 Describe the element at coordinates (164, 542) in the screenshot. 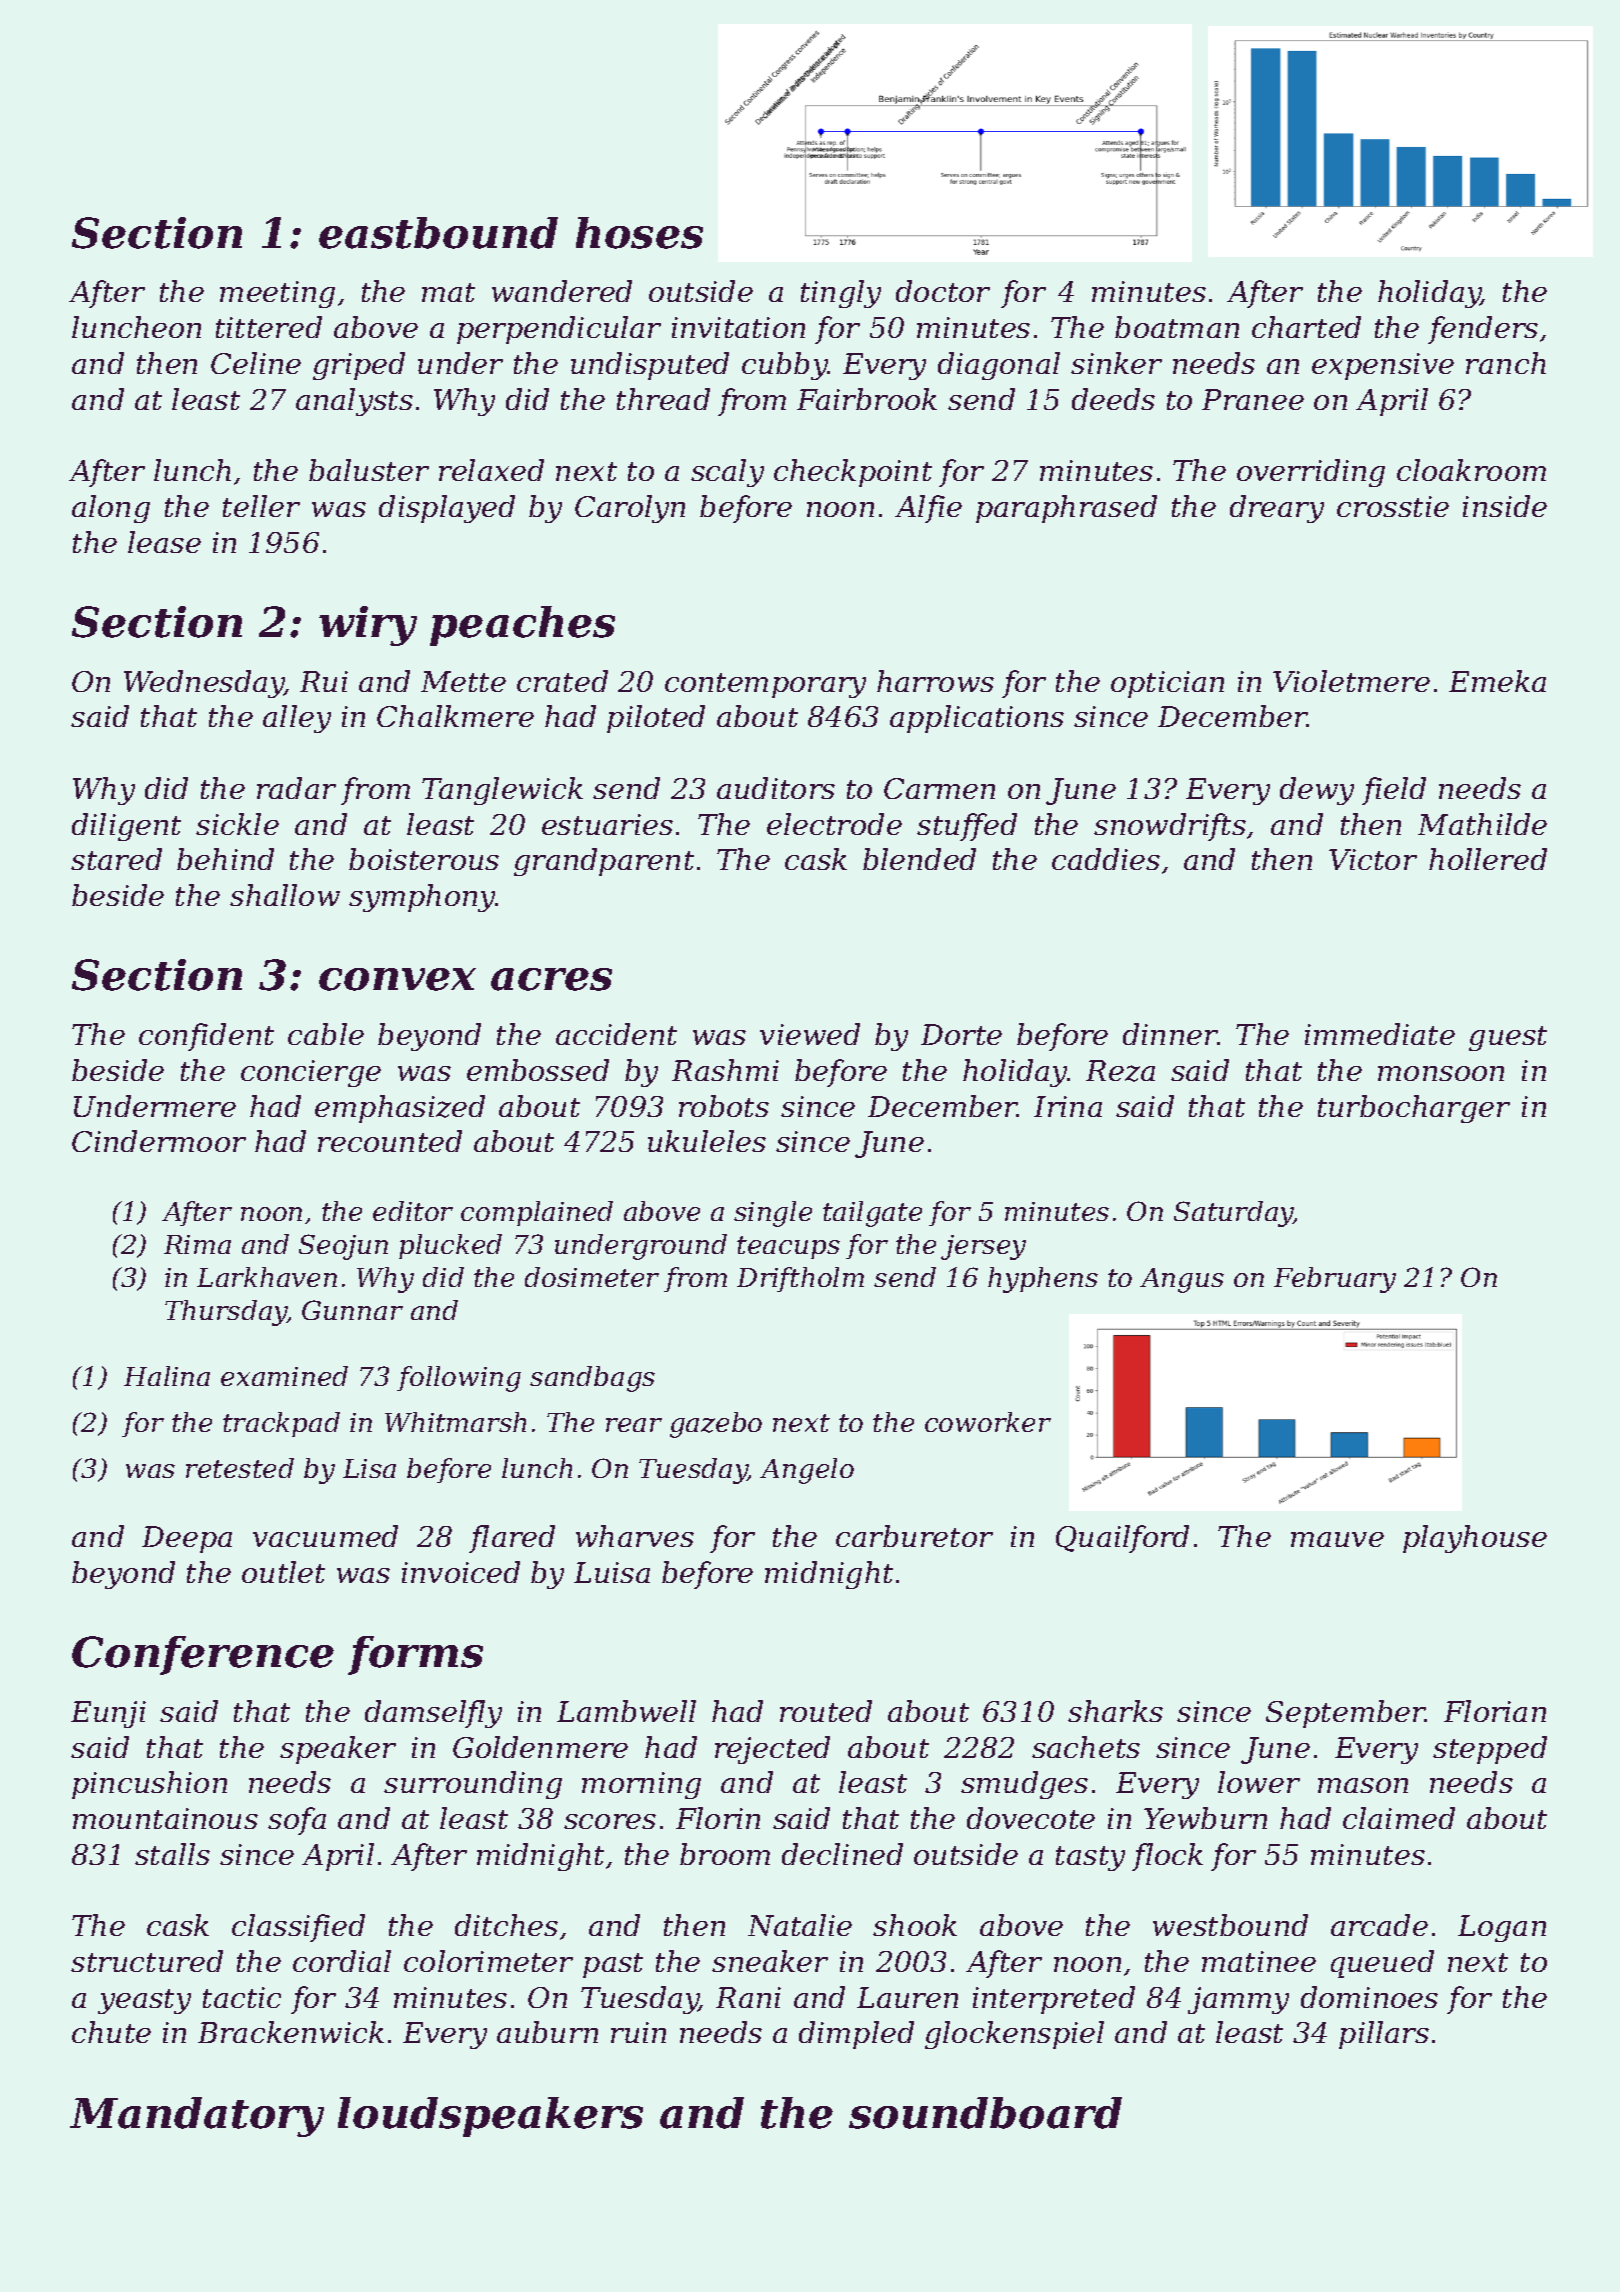

I see `lease` at that location.
